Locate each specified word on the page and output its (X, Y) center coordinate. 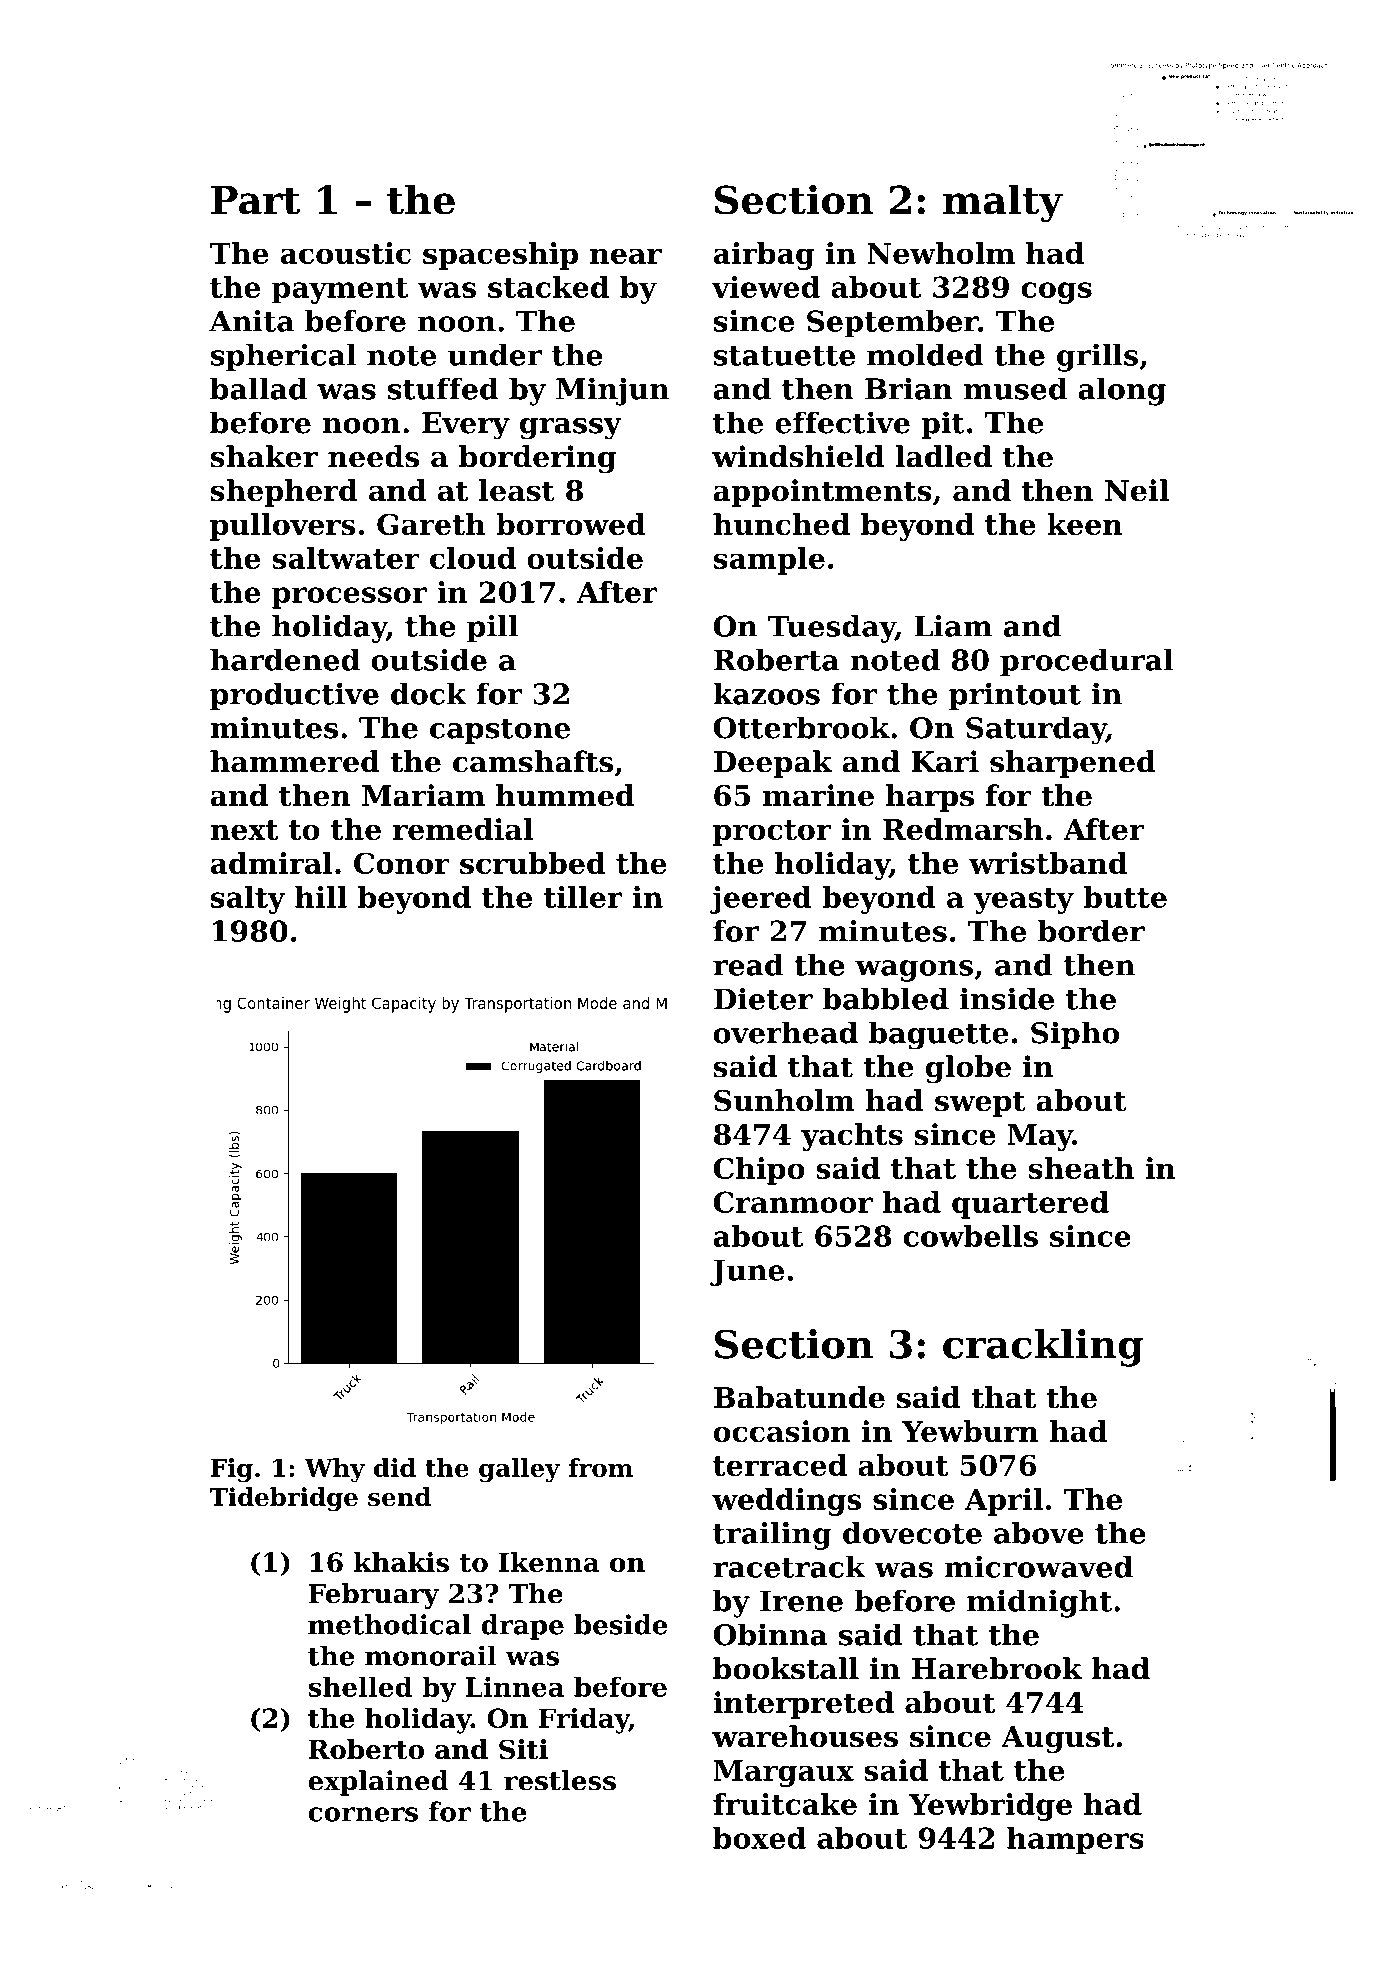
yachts (852, 1137)
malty (1003, 203)
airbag (764, 256)
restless (560, 1780)
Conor (402, 863)
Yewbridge (990, 1807)
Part (255, 200)
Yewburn (970, 1431)
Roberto (366, 1749)
